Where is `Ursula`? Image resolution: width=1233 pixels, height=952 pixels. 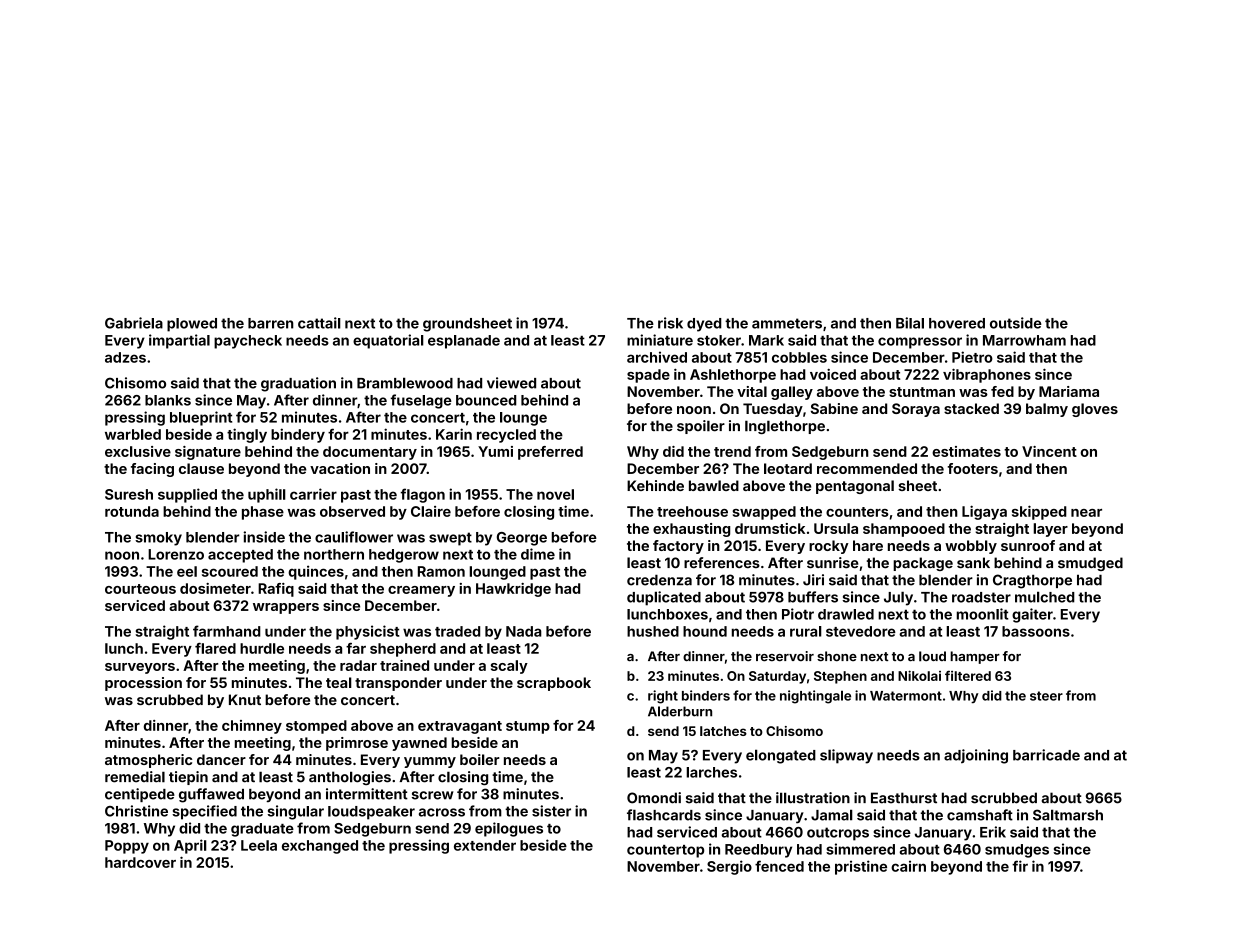
Ursula is located at coordinates (836, 528).
